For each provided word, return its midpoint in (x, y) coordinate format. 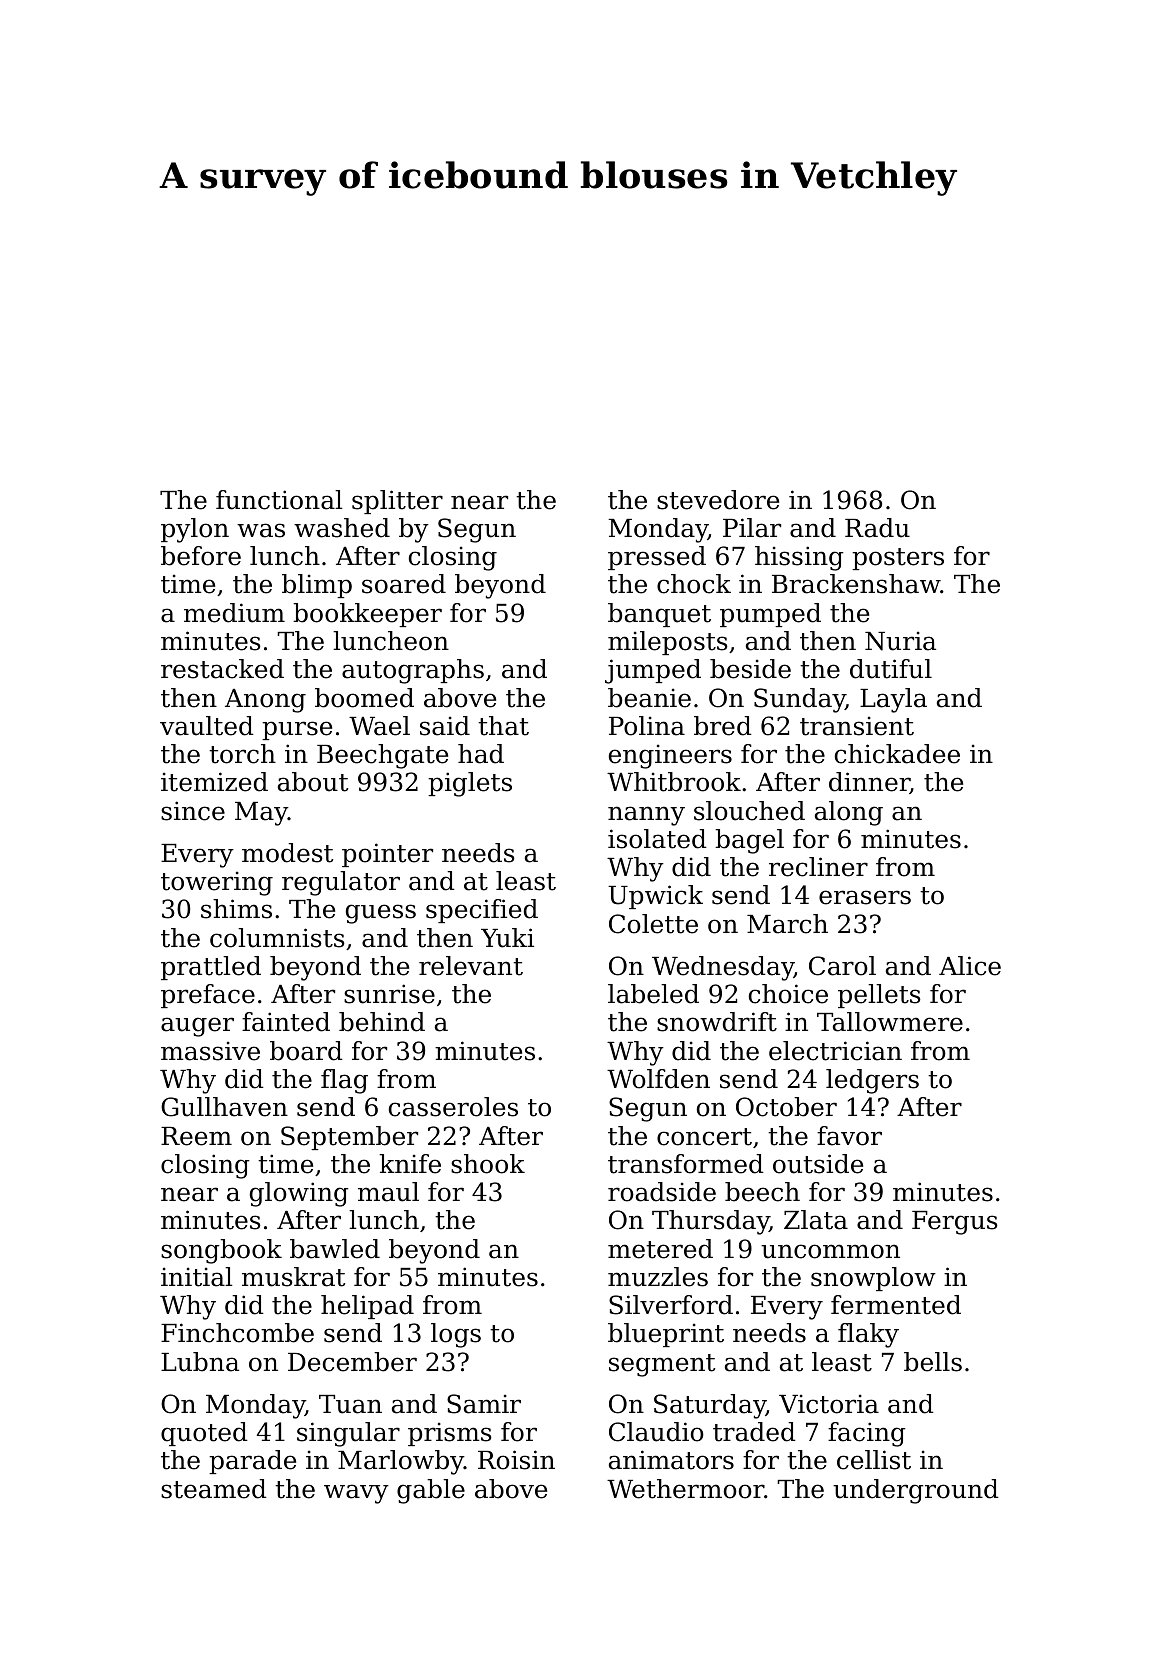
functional (279, 500)
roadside (662, 1192)
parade (252, 1462)
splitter (397, 502)
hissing (799, 558)
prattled (211, 968)
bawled (335, 1249)
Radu (877, 528)
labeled (653, 994)
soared (404, 584)
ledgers (872, 1081)
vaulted (207, 726)
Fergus (955, 1223)
